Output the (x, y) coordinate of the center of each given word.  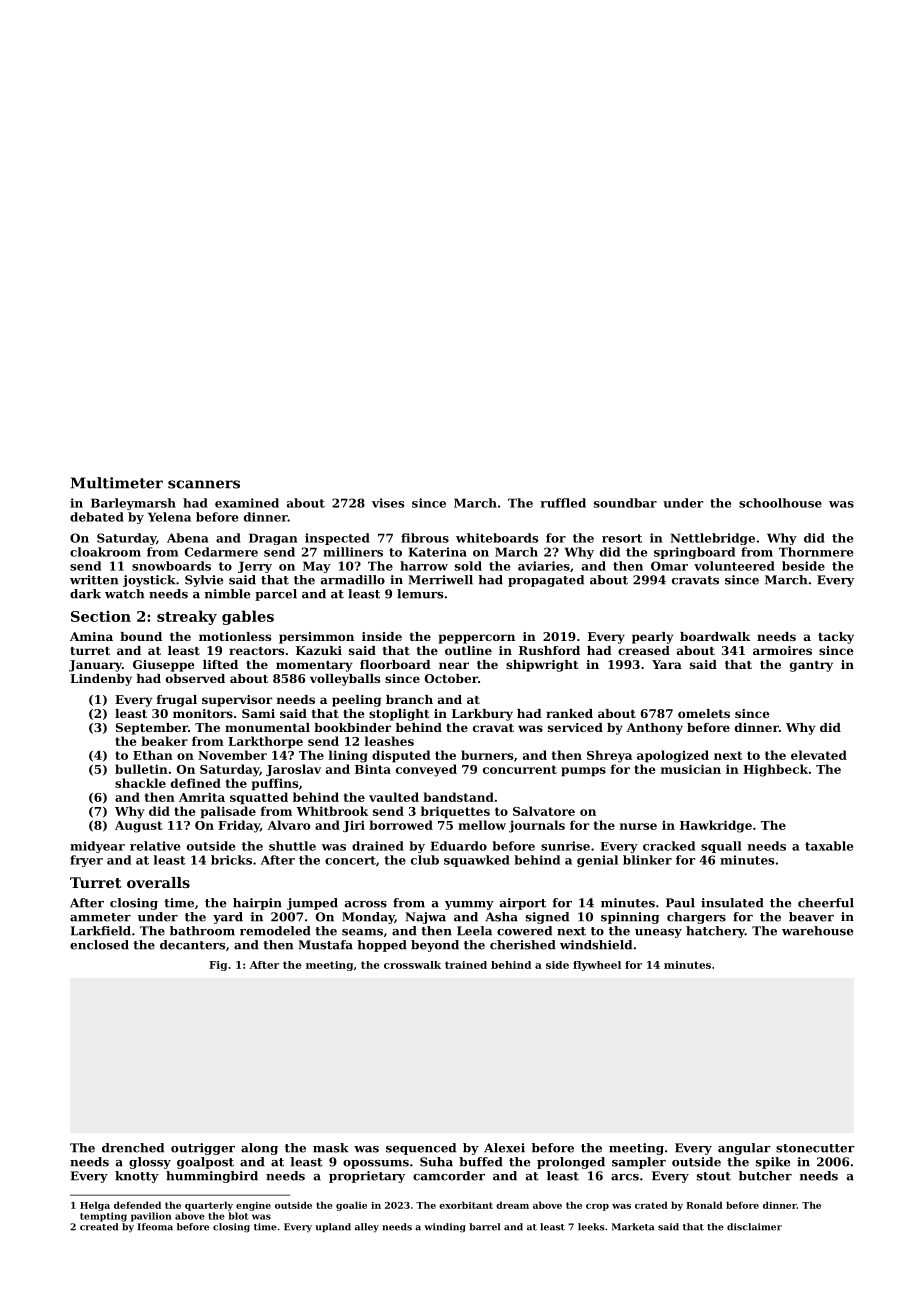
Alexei (504, 1148)
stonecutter (815, 1148)
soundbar (625, 503)
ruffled (563, 503)
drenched (133, 1148)
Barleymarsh (133, 504)
